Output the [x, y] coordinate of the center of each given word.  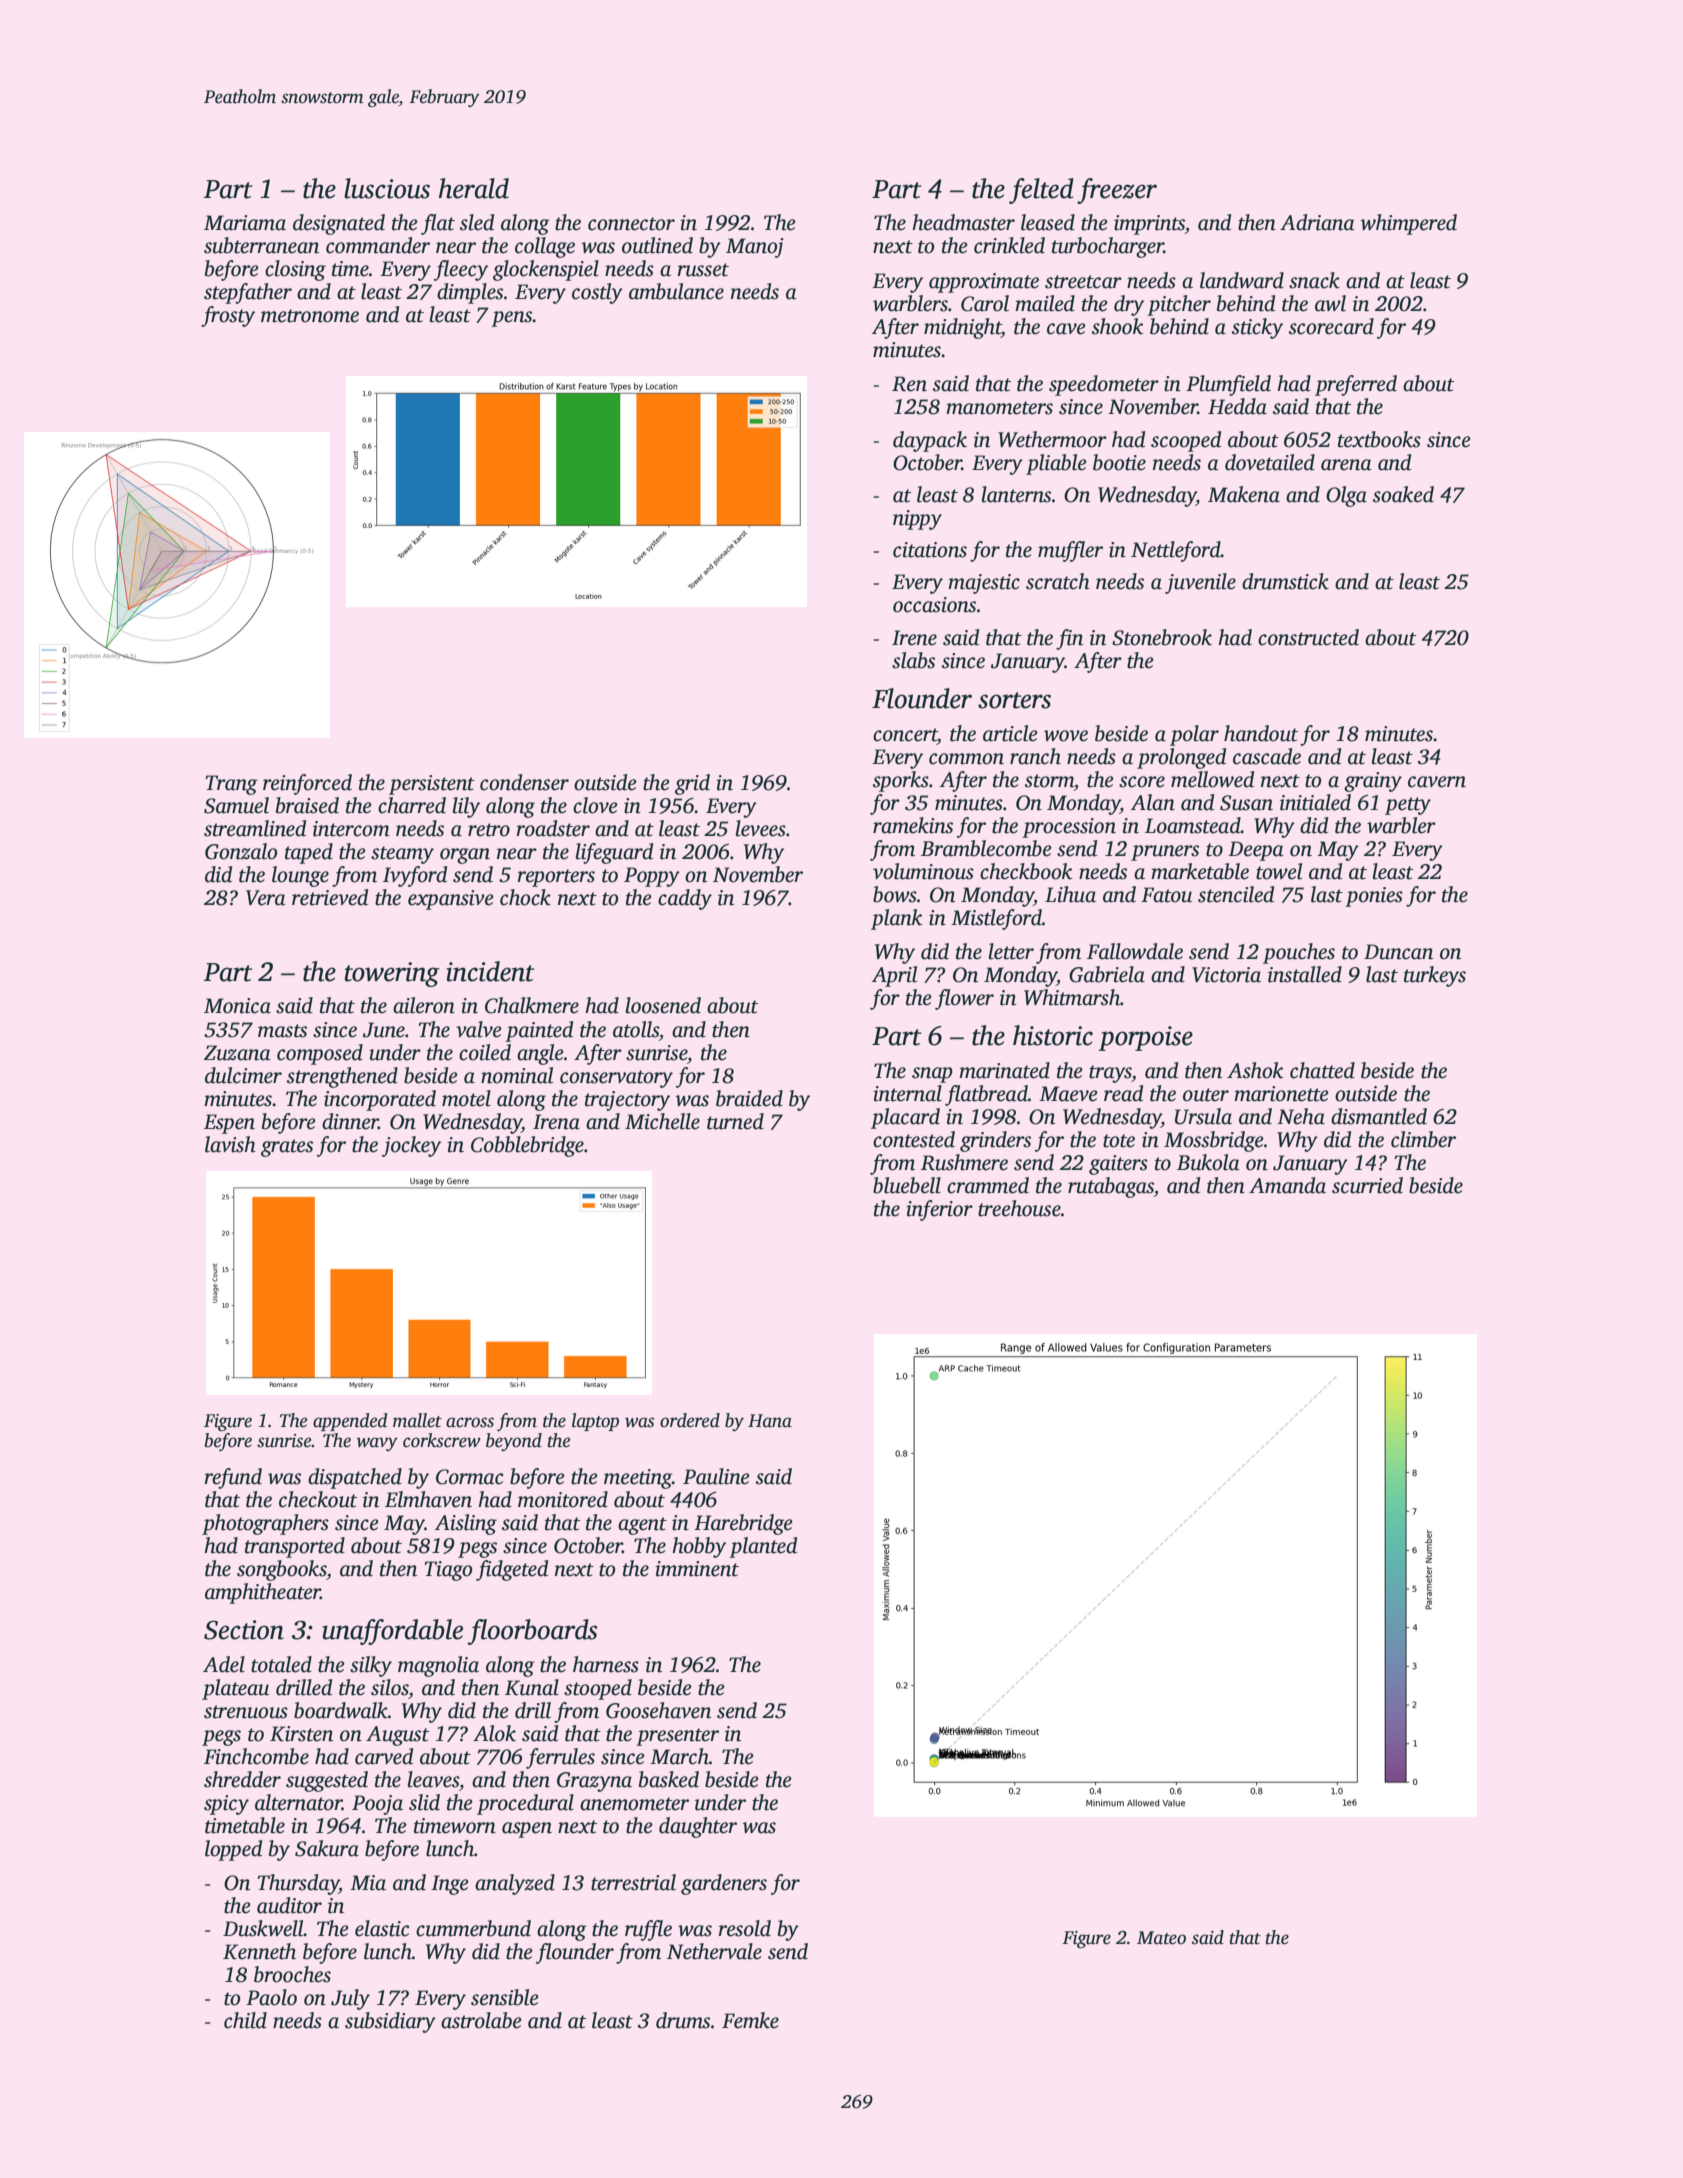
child [245, 2020]
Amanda [1287, 1185]
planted [763, 1547]
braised [307, 805]
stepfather [248, 293]
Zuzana [237, 1053]
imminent [697, 1569]
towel [1279, 871]
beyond [514, 1442]
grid [692, 784]
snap [932, 1075]
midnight [962, 328]
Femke [750, 2020]
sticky [1257, 328]
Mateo [1161, 1938]
